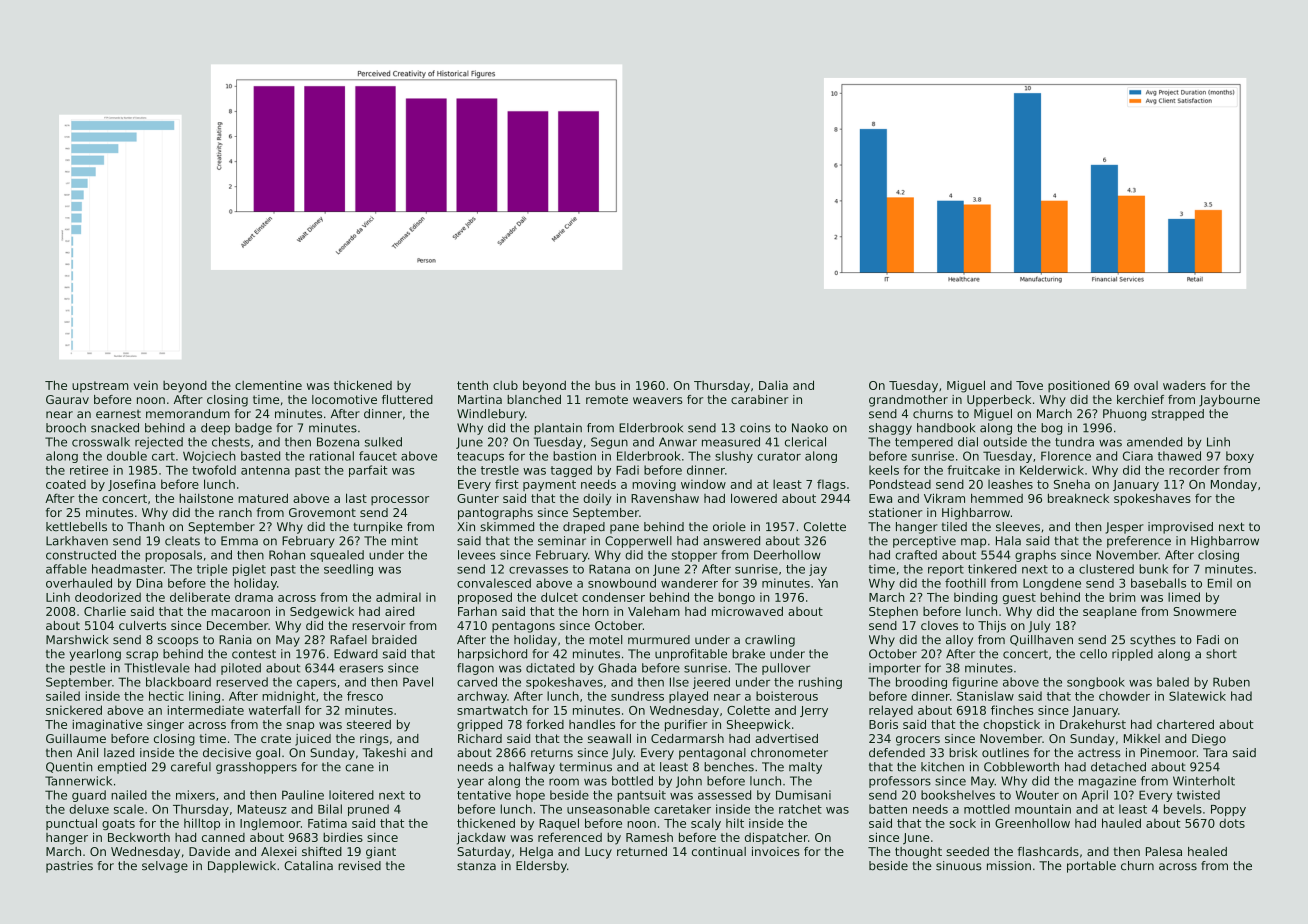 The width and height of the screenshot is (1308, 924). Describe the element at coordinates (344, 399) in the screenshot. I see `locomotive` at that location.
